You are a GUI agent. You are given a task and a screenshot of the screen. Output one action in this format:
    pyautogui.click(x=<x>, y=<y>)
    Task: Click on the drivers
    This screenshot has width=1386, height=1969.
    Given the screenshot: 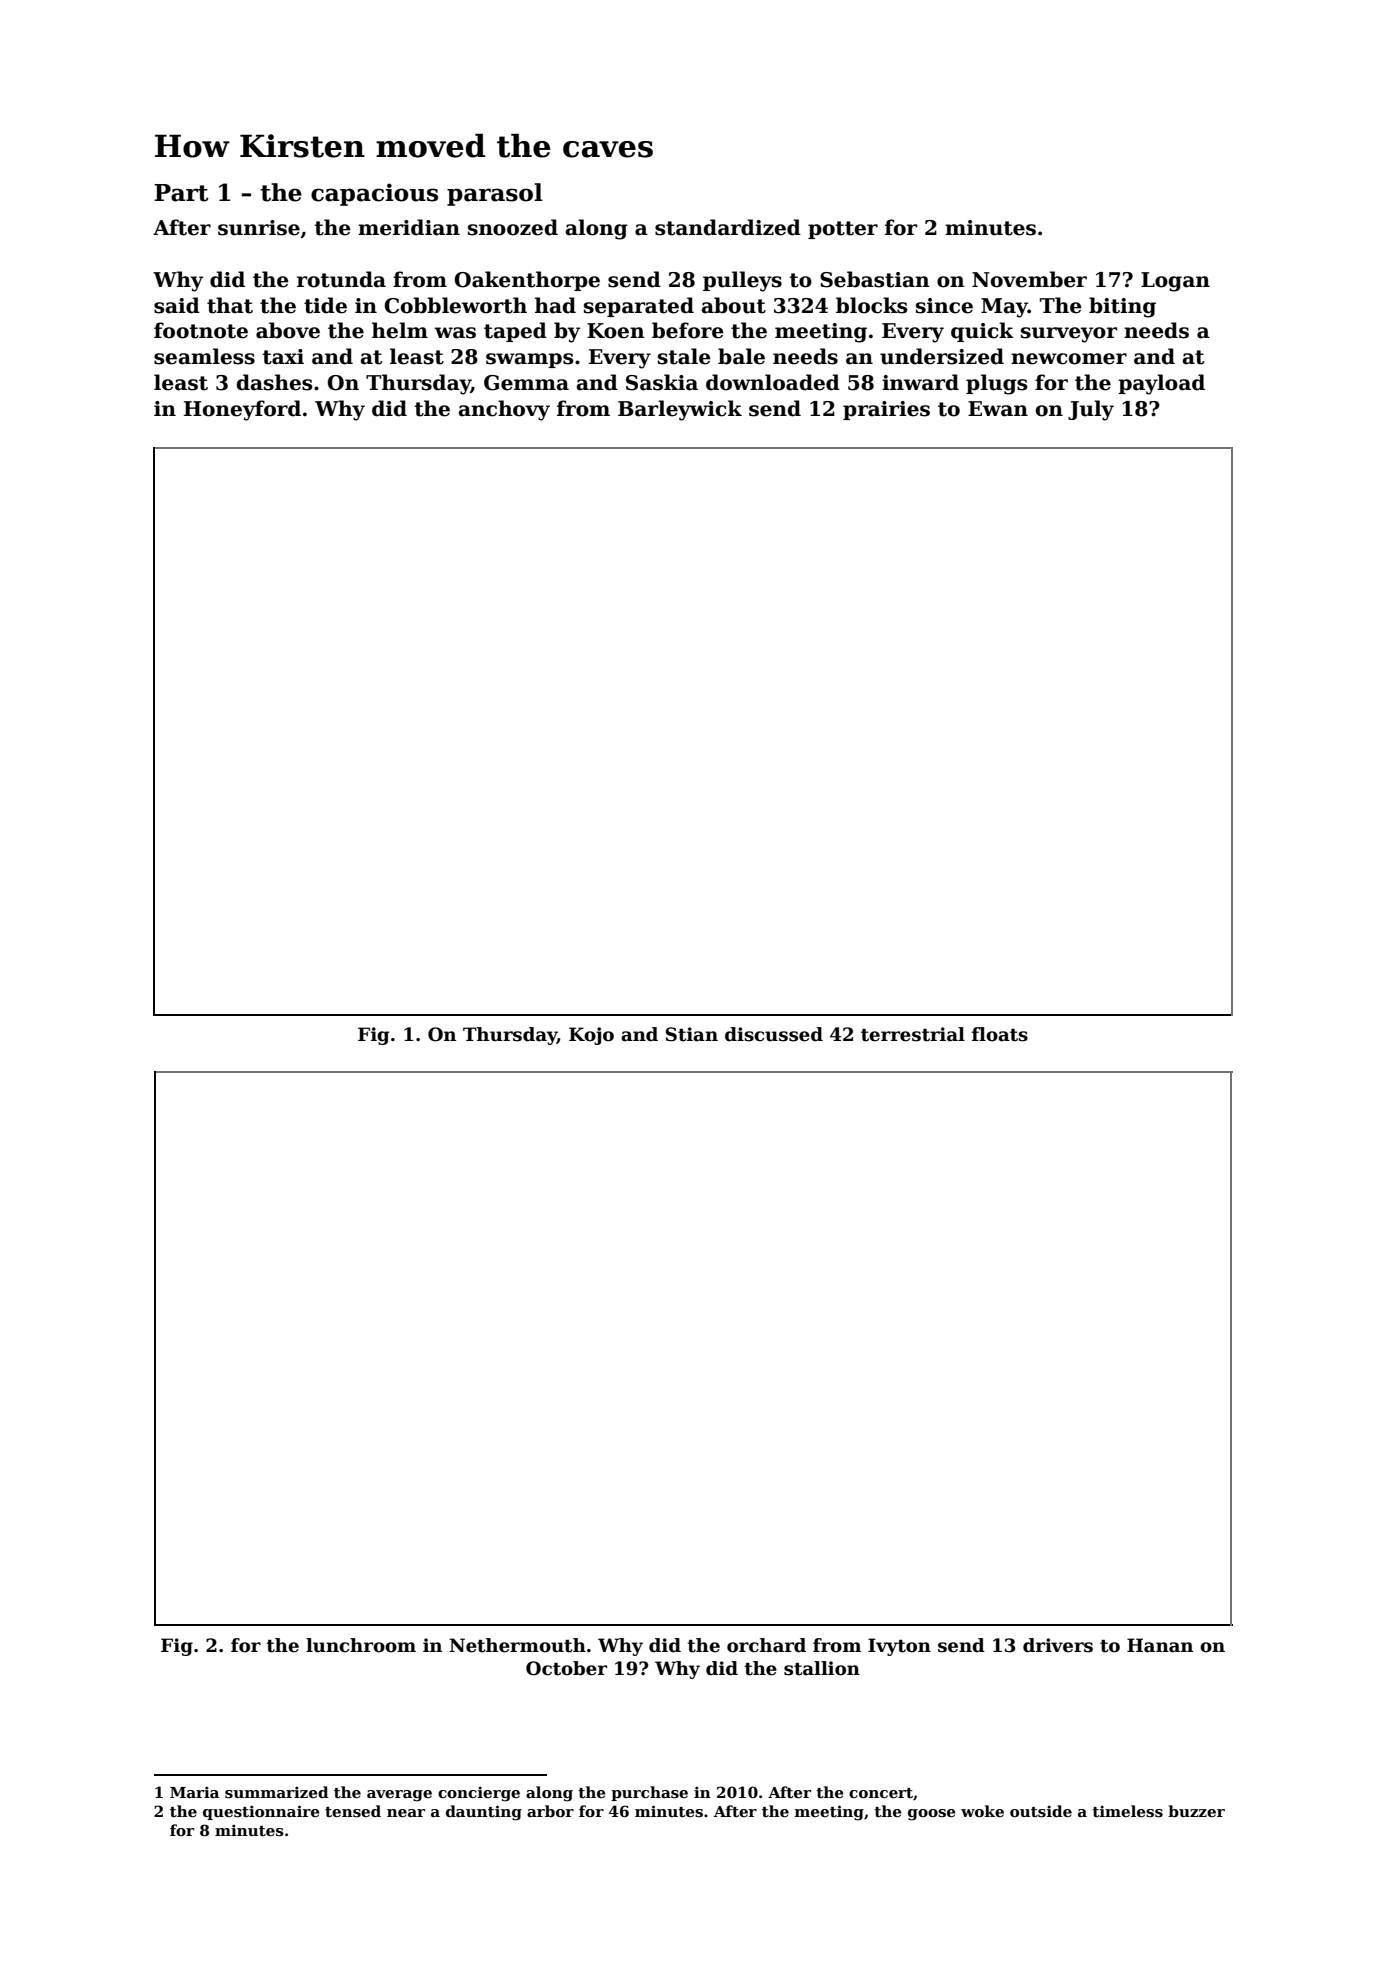 What is the action you would take?
    pyautogui.click(x=1058, y=1645)
